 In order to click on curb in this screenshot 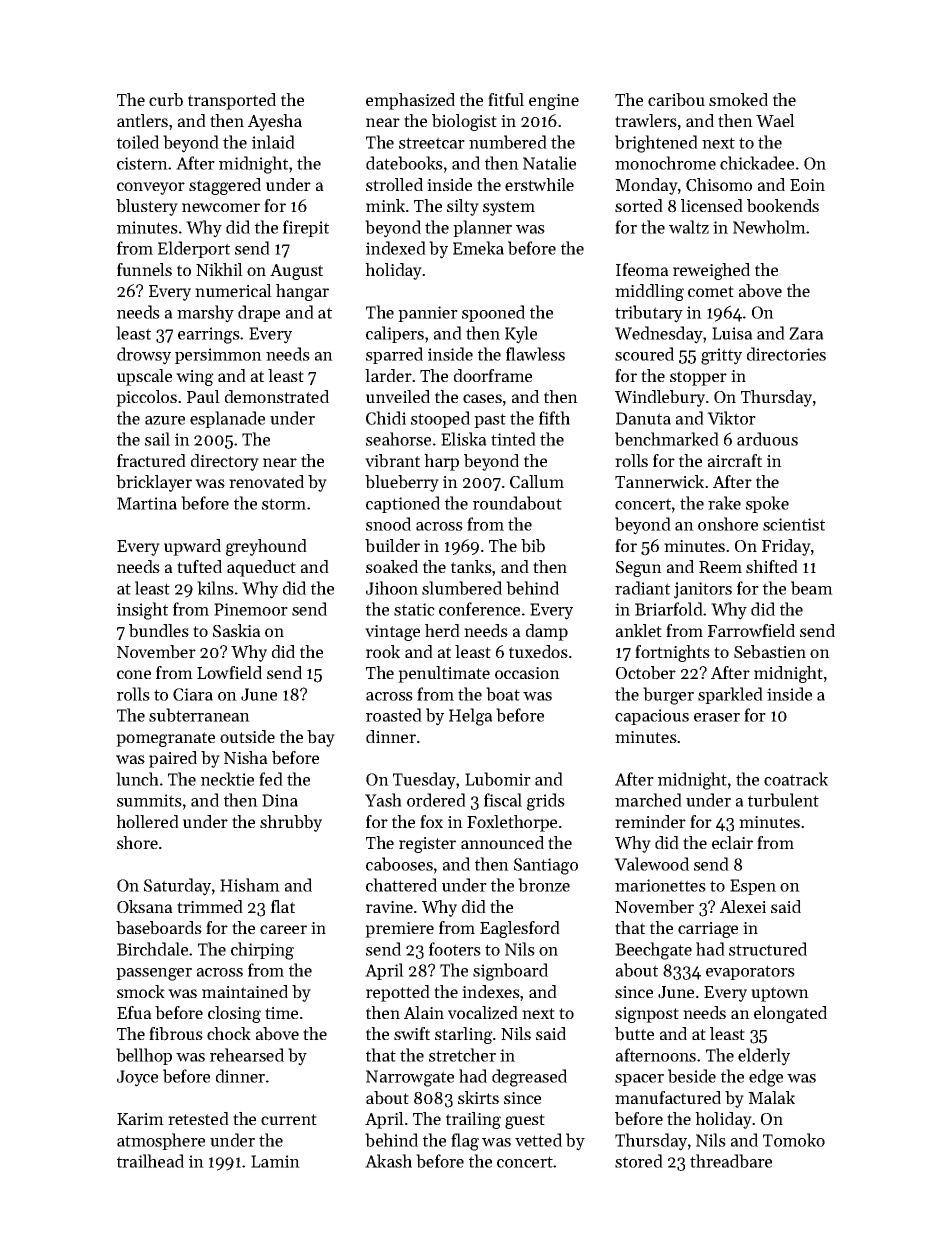, I will do `click(166, 100)`.
